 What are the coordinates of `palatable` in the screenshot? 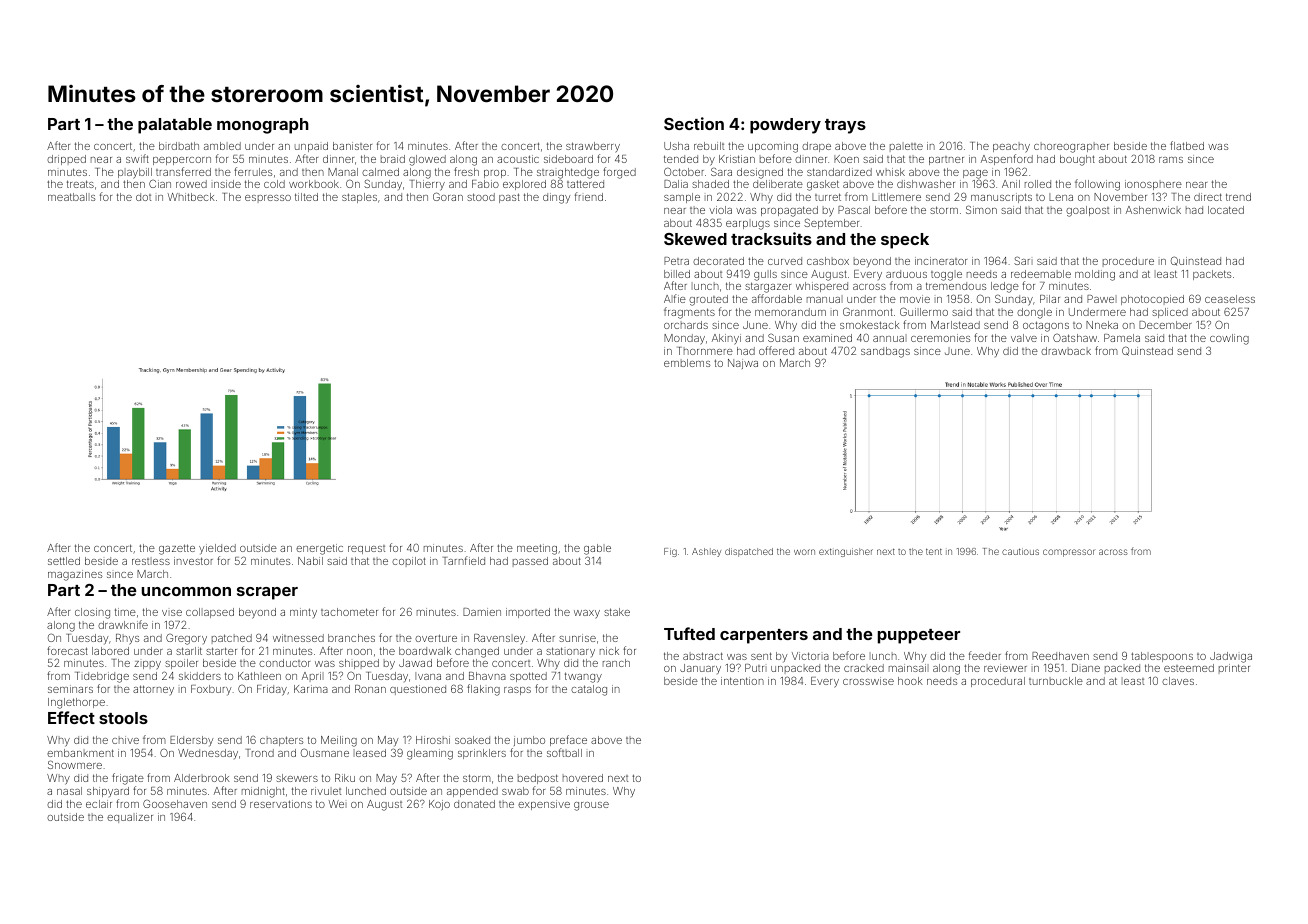 It's located at (175, 126).
